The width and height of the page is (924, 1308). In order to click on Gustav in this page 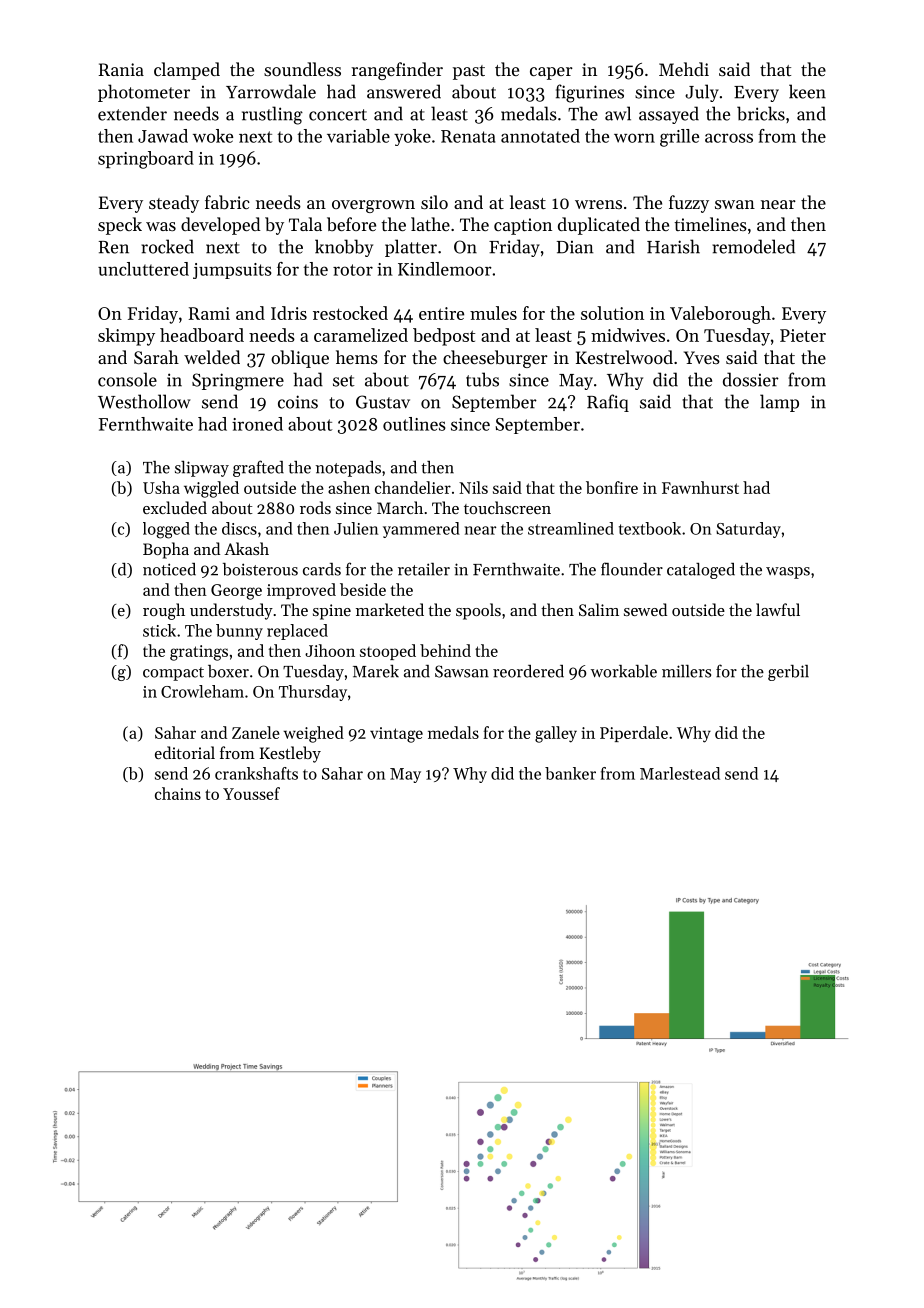, I will do `click(383, 402)`.
